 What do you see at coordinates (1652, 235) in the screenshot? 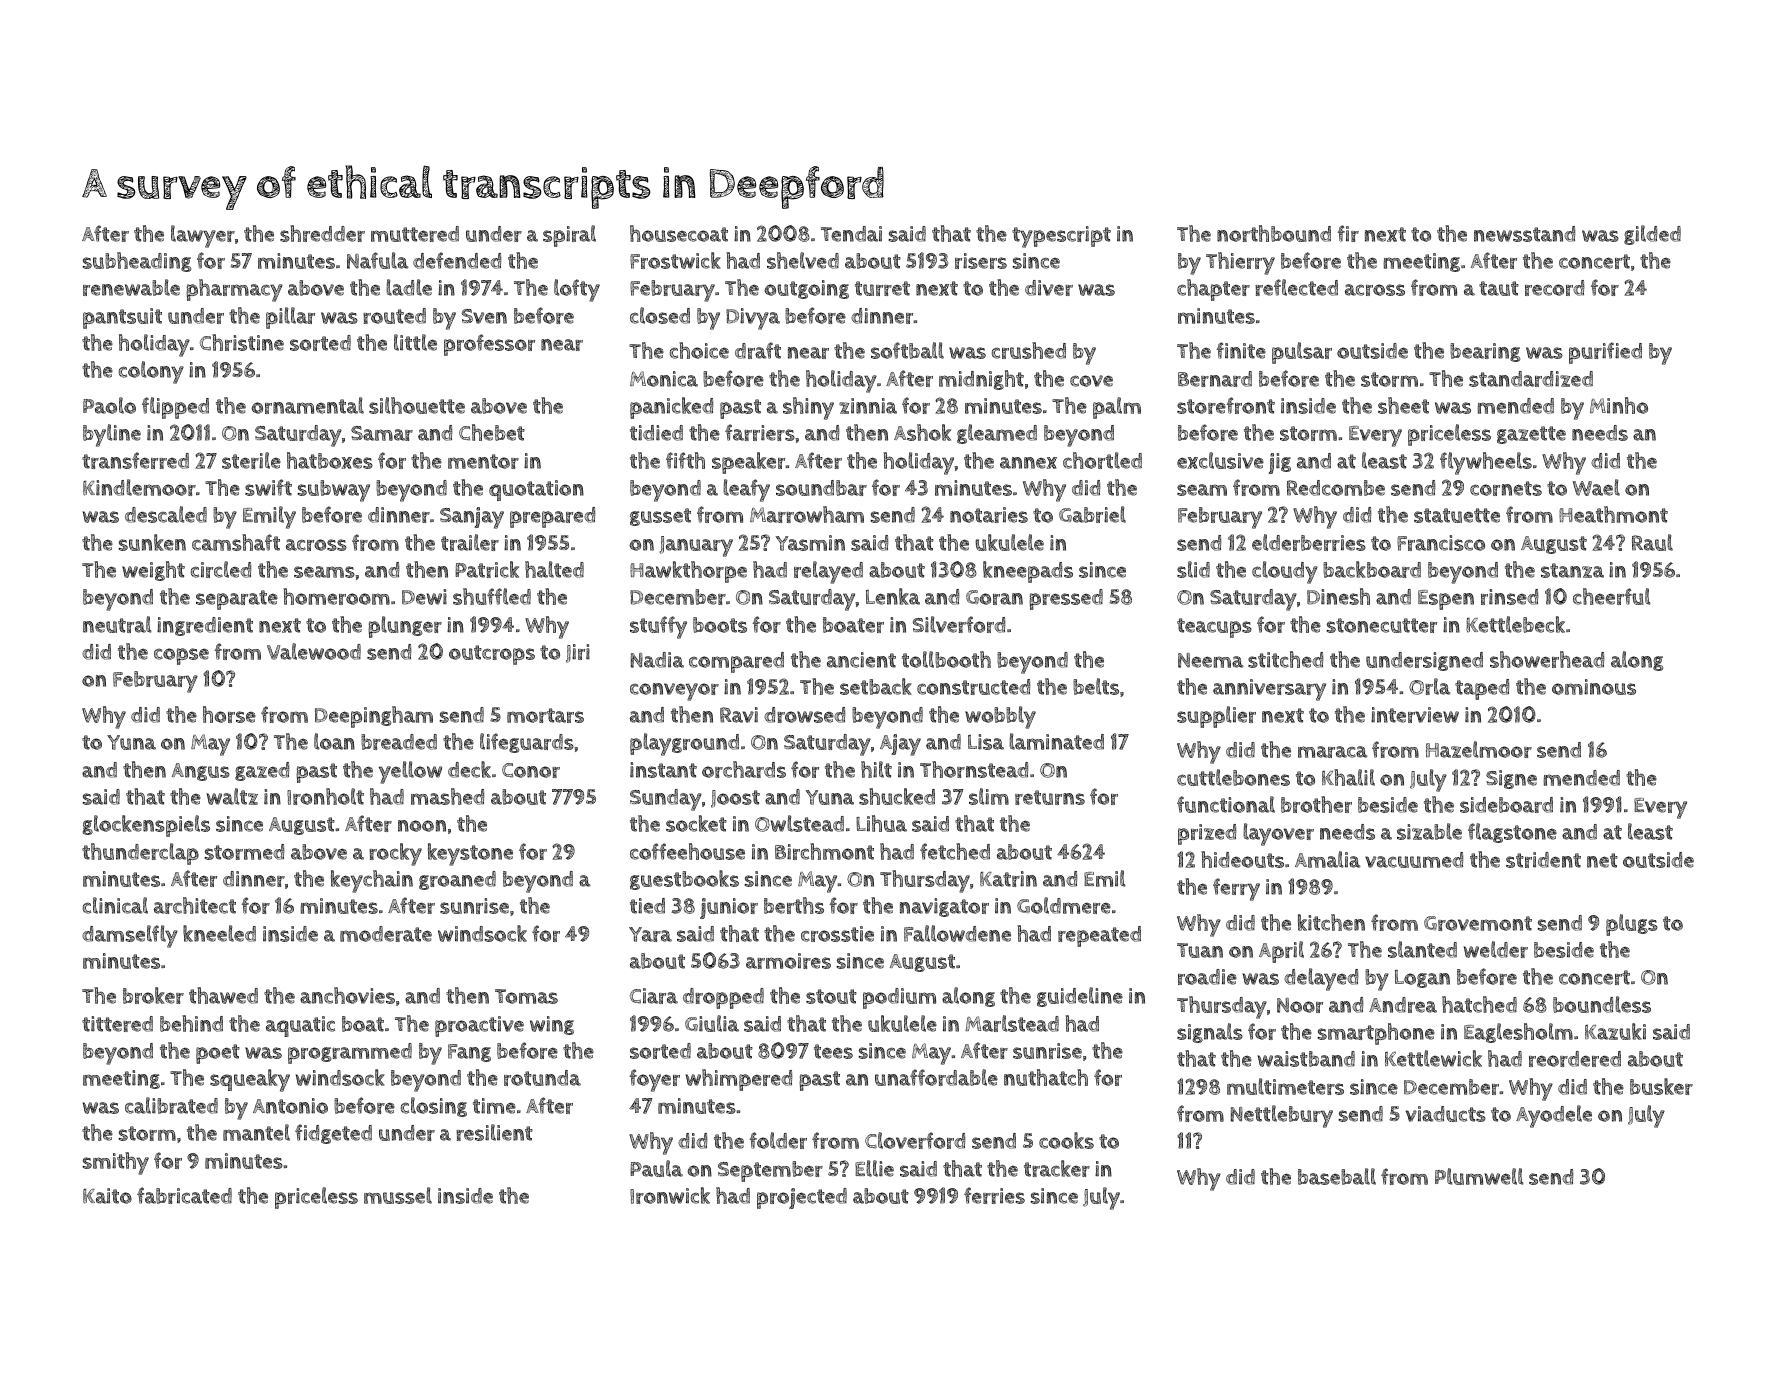
I see `gilded` at bounding box center [1652, 235].
